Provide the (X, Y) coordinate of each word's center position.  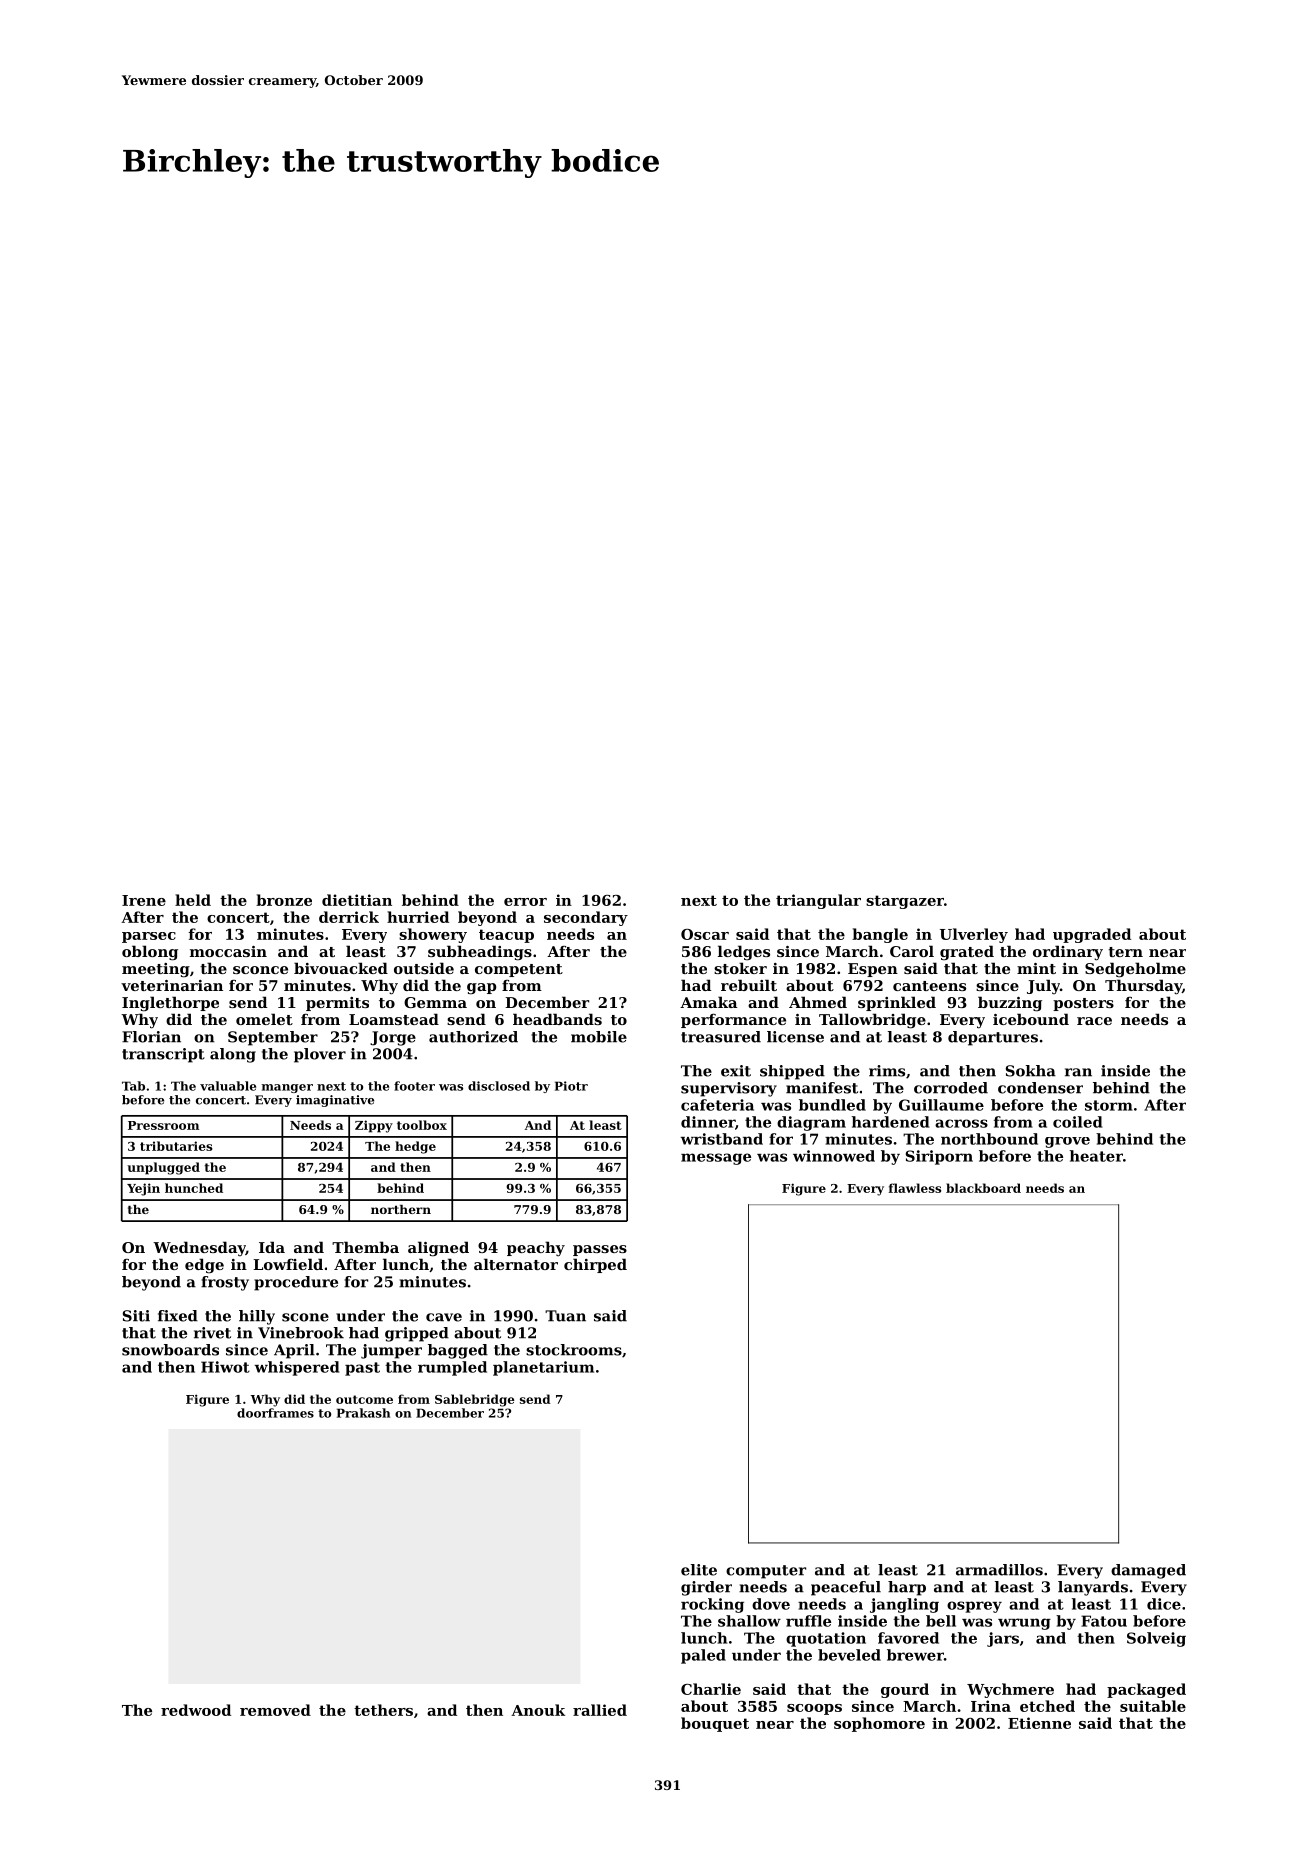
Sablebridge (474, 1400)
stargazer (905, 902)
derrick (349, 917)
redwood (196, 1710)
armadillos (999, 1570)
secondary (586, 918)
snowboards (170, 1350)
